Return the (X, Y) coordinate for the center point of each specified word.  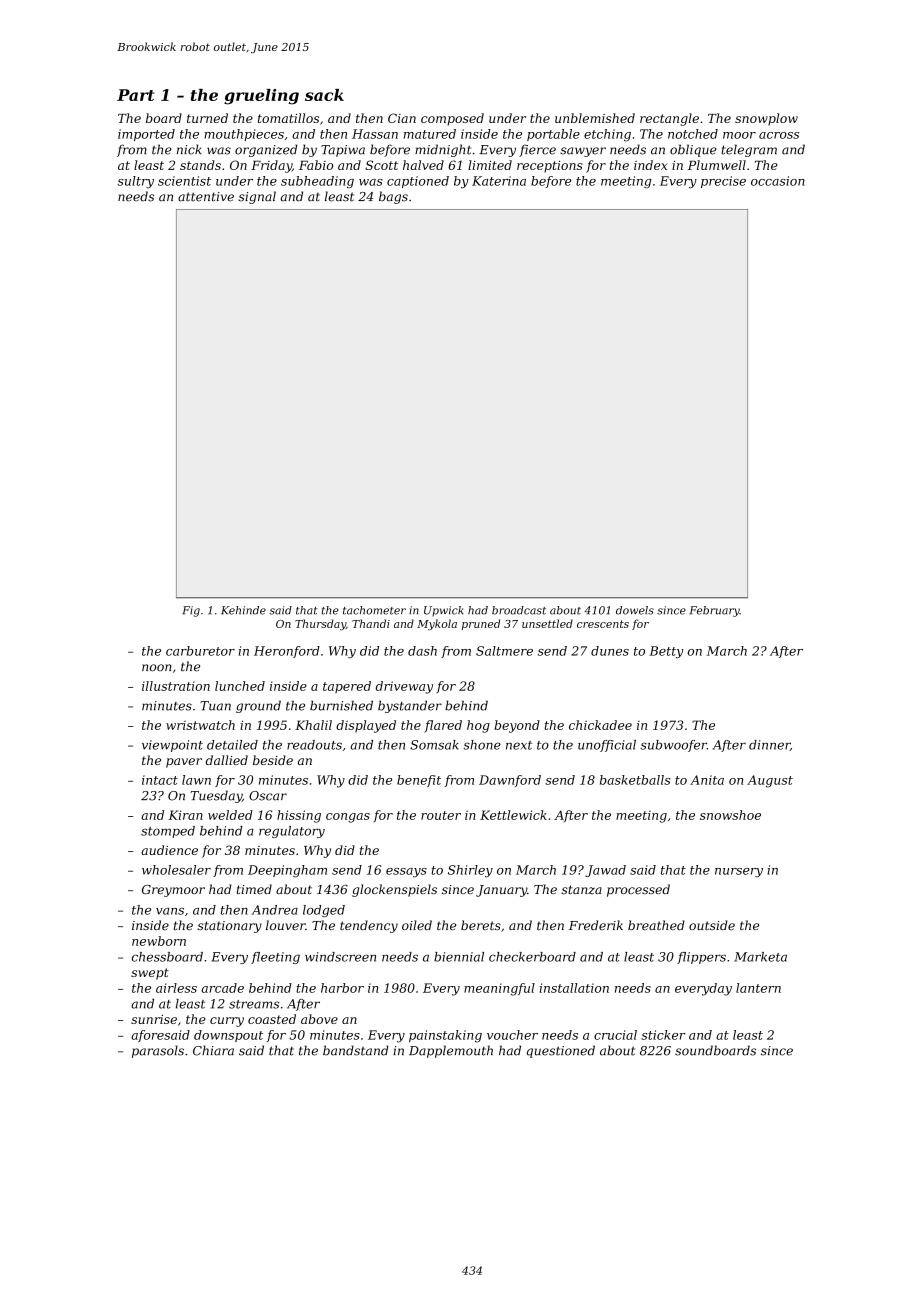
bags (393, 197)
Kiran (185, 815)
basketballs (635, 780)
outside (712, 925)
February (715, 611)
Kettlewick (513, 815)
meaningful (499, 989)
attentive (206, 197)
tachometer (374, 610)
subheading (317, 182)
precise (723, 182)
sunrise (154, 1019)
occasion (778, 181)
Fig (191, 611)
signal (257, 197)
